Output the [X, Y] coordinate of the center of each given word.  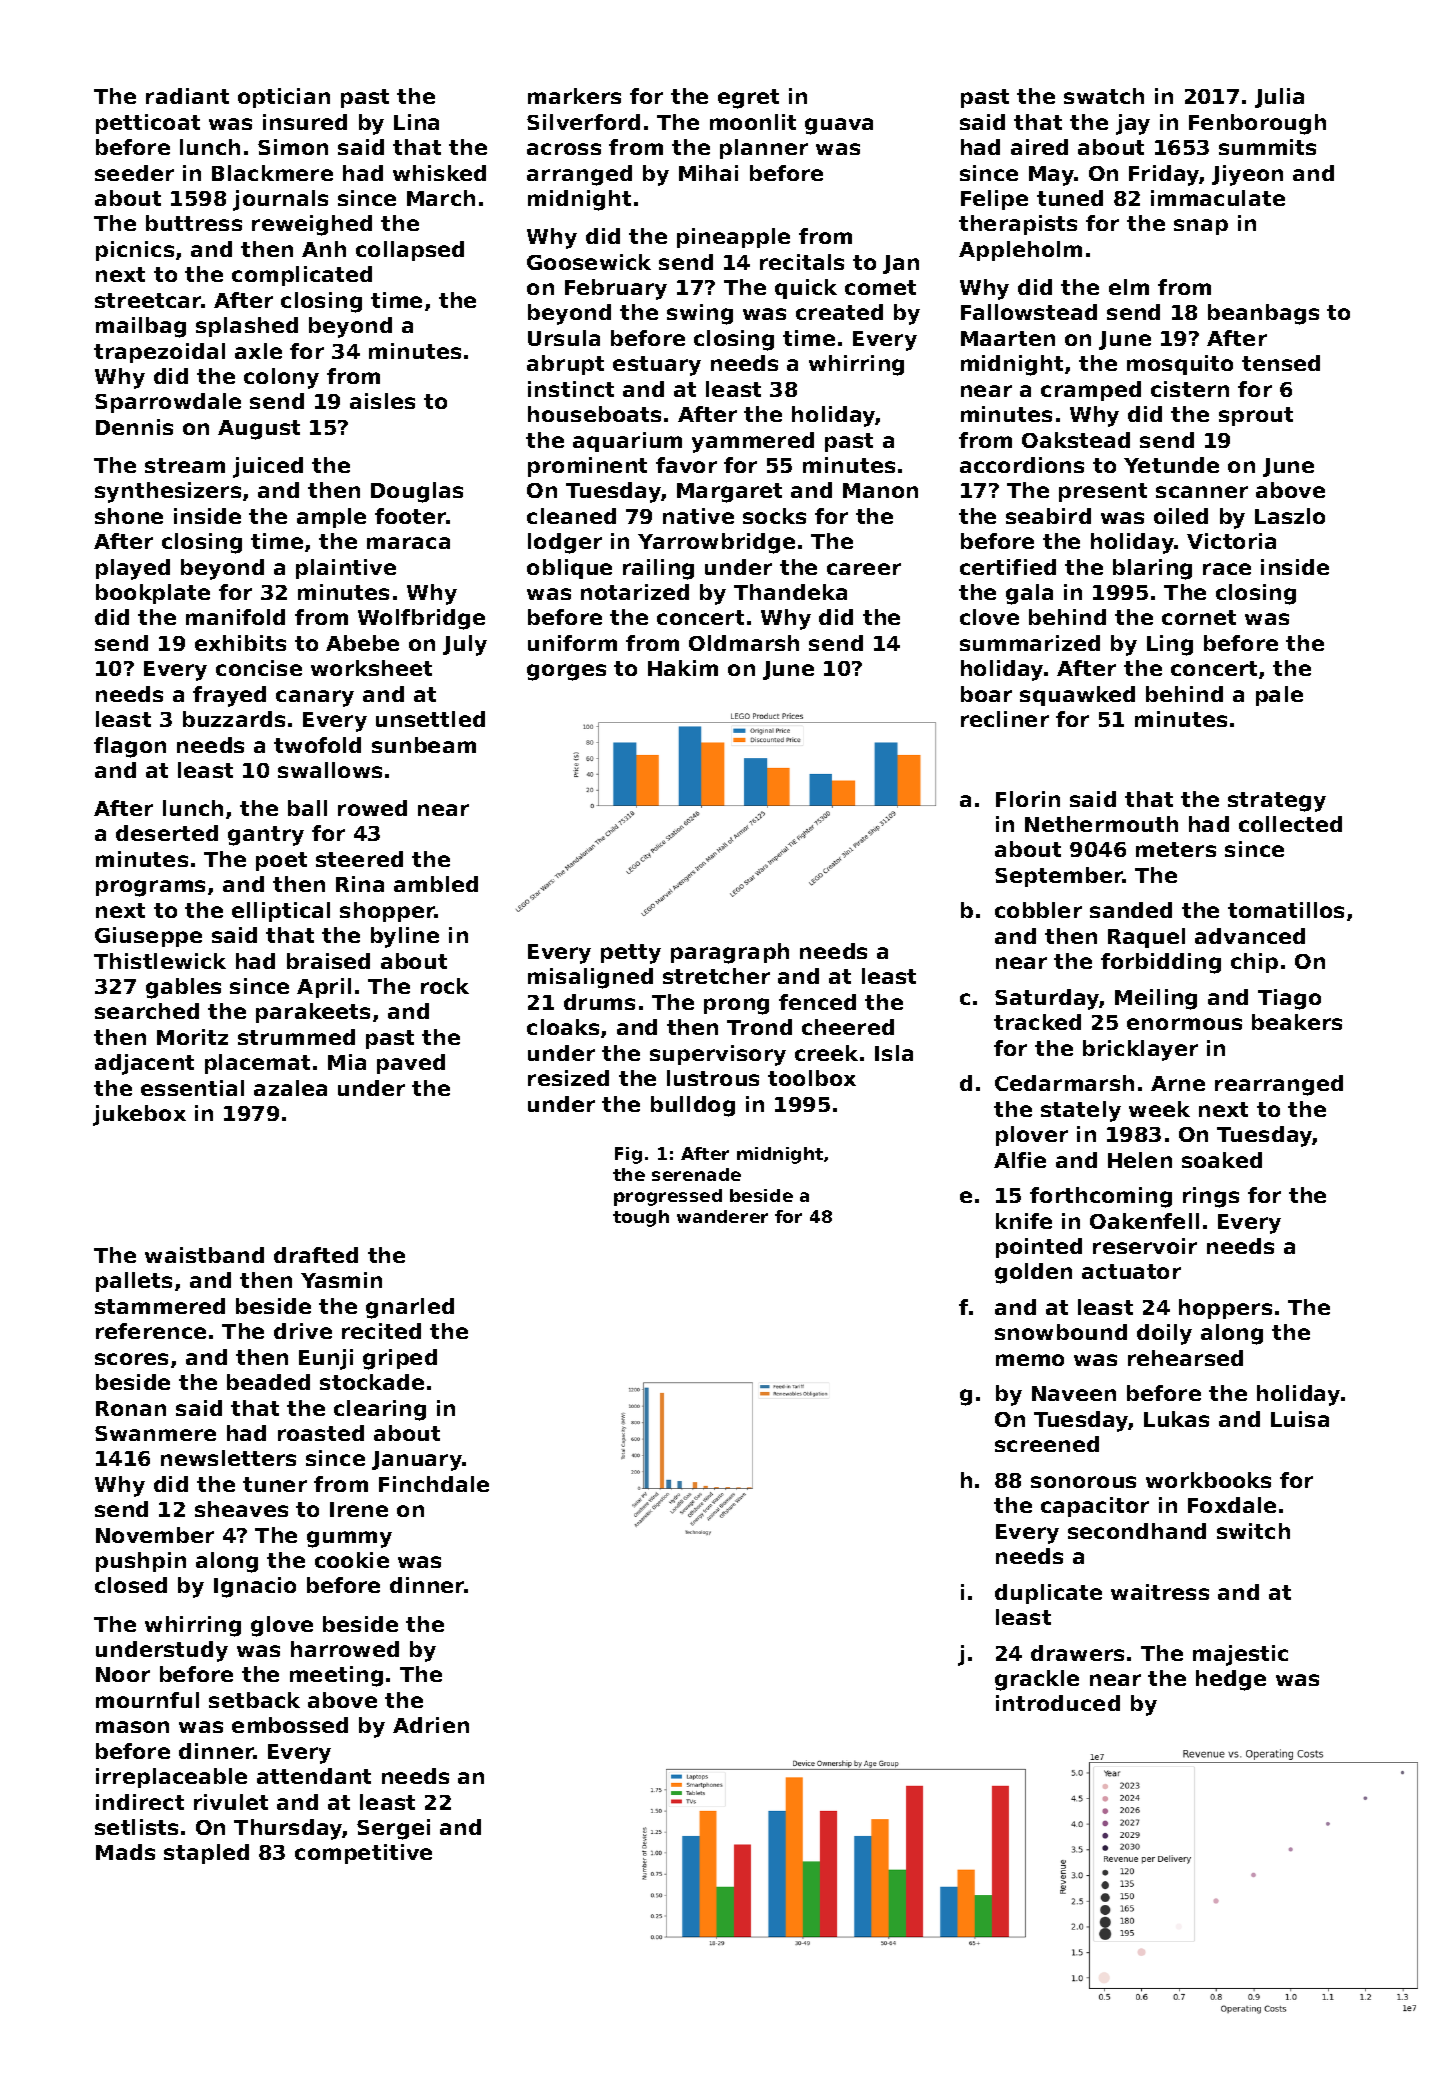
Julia [1279, 98]
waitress [1160, 1592]
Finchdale [434, 1484]
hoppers [1225, 1309]
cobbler [1038, 910]
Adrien [431, 1725]
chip [1254, 963]
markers [574, 96]
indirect [140, 1802]
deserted [167, 833]
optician [284, 98]
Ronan [131, 1408]
